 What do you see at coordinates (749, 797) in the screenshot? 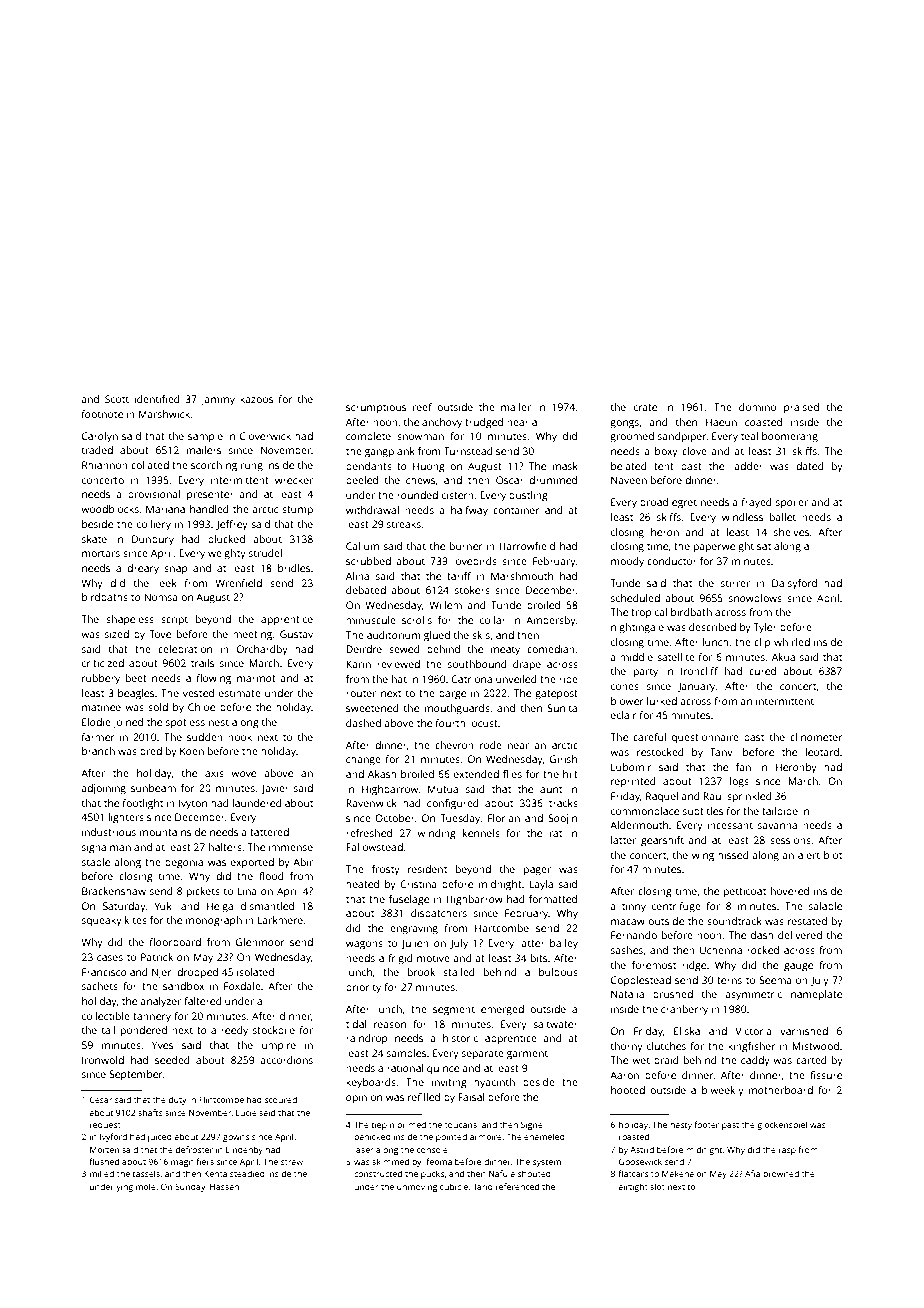
I see `sprinkled` at bounding box center [749, 797].
